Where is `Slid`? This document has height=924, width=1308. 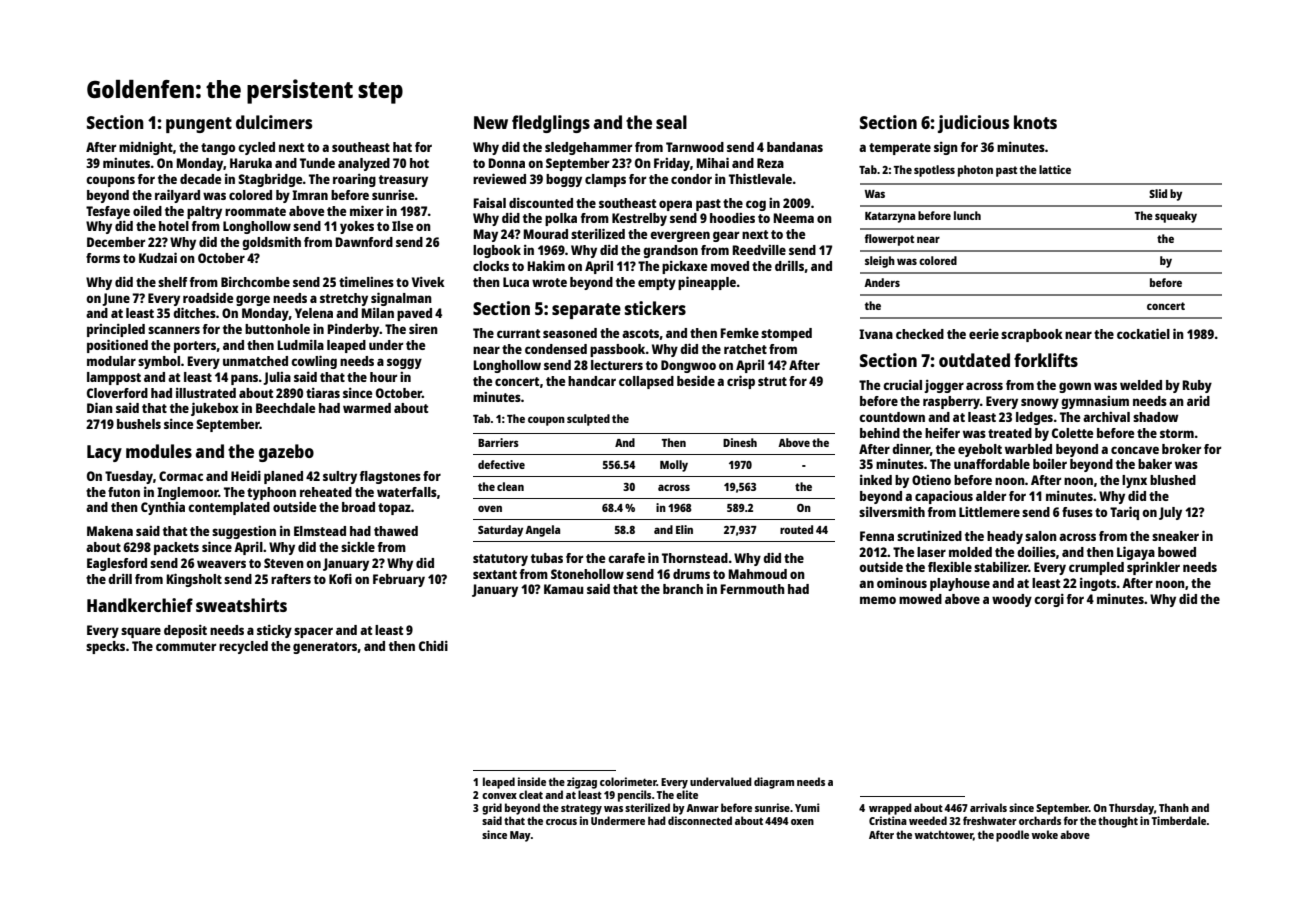 Slid is located at coordinates (1158, 193).
